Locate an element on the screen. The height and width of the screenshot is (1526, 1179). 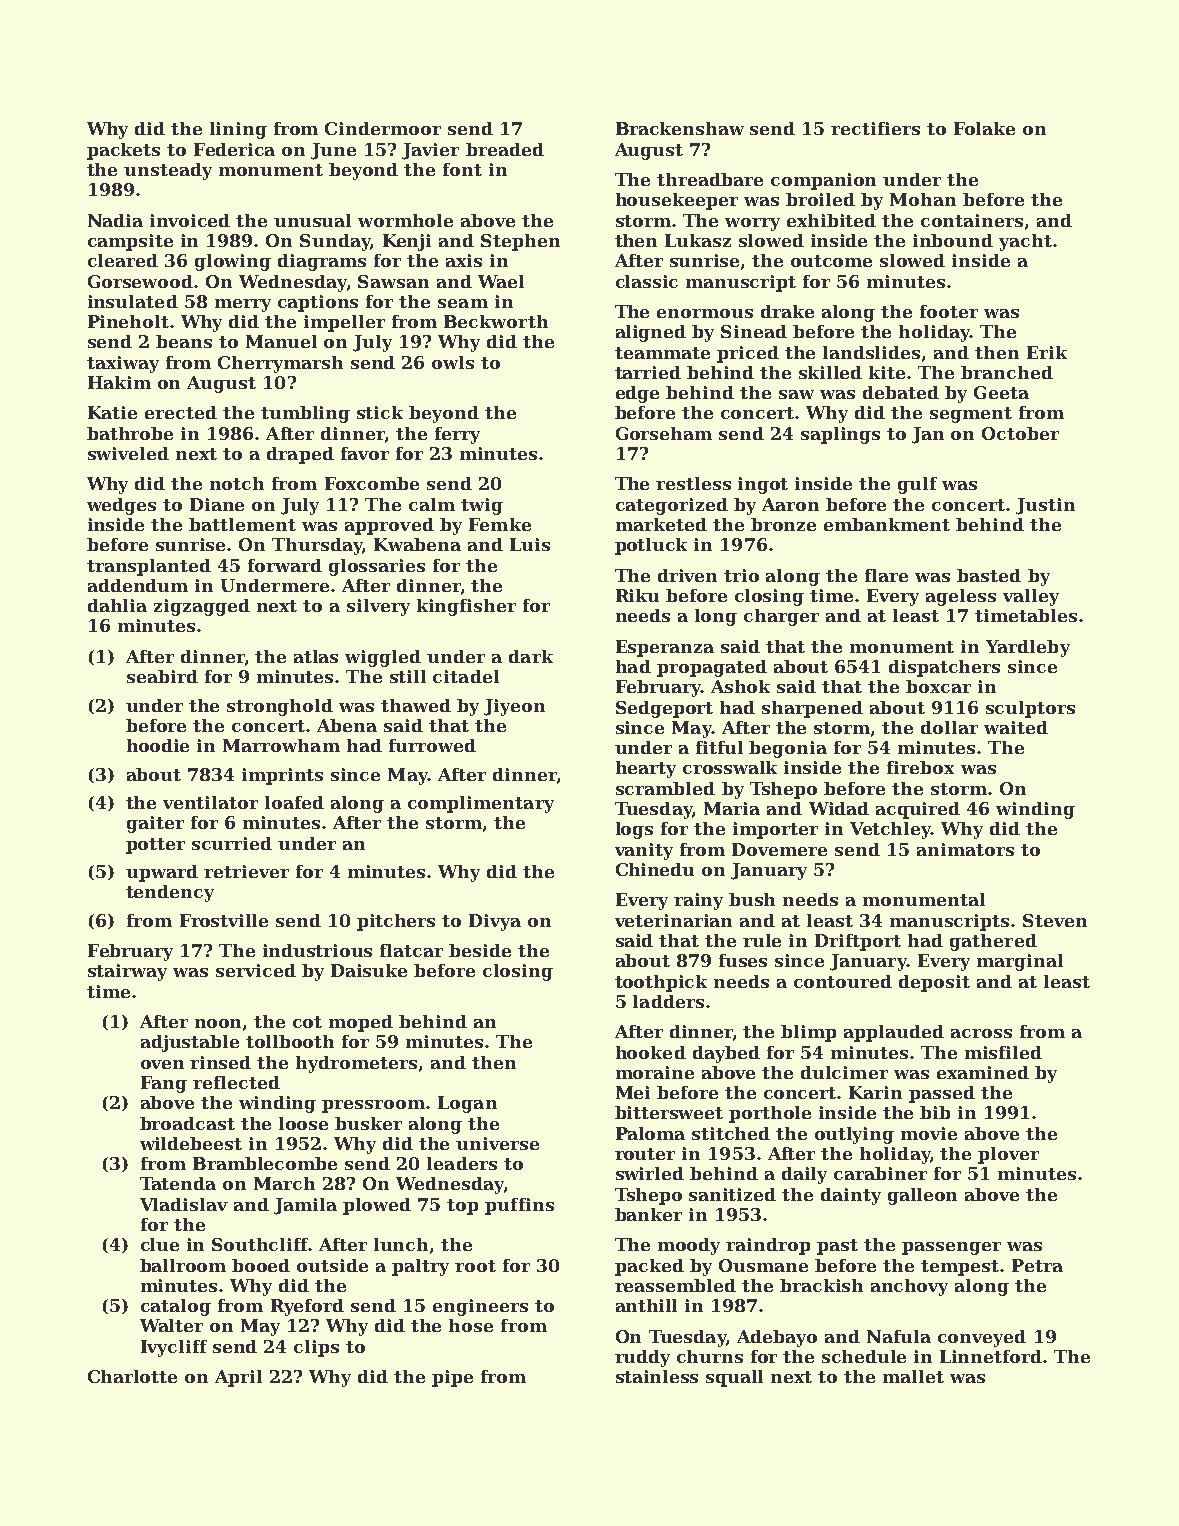
moraine is located at coordinates (655, 1072).
